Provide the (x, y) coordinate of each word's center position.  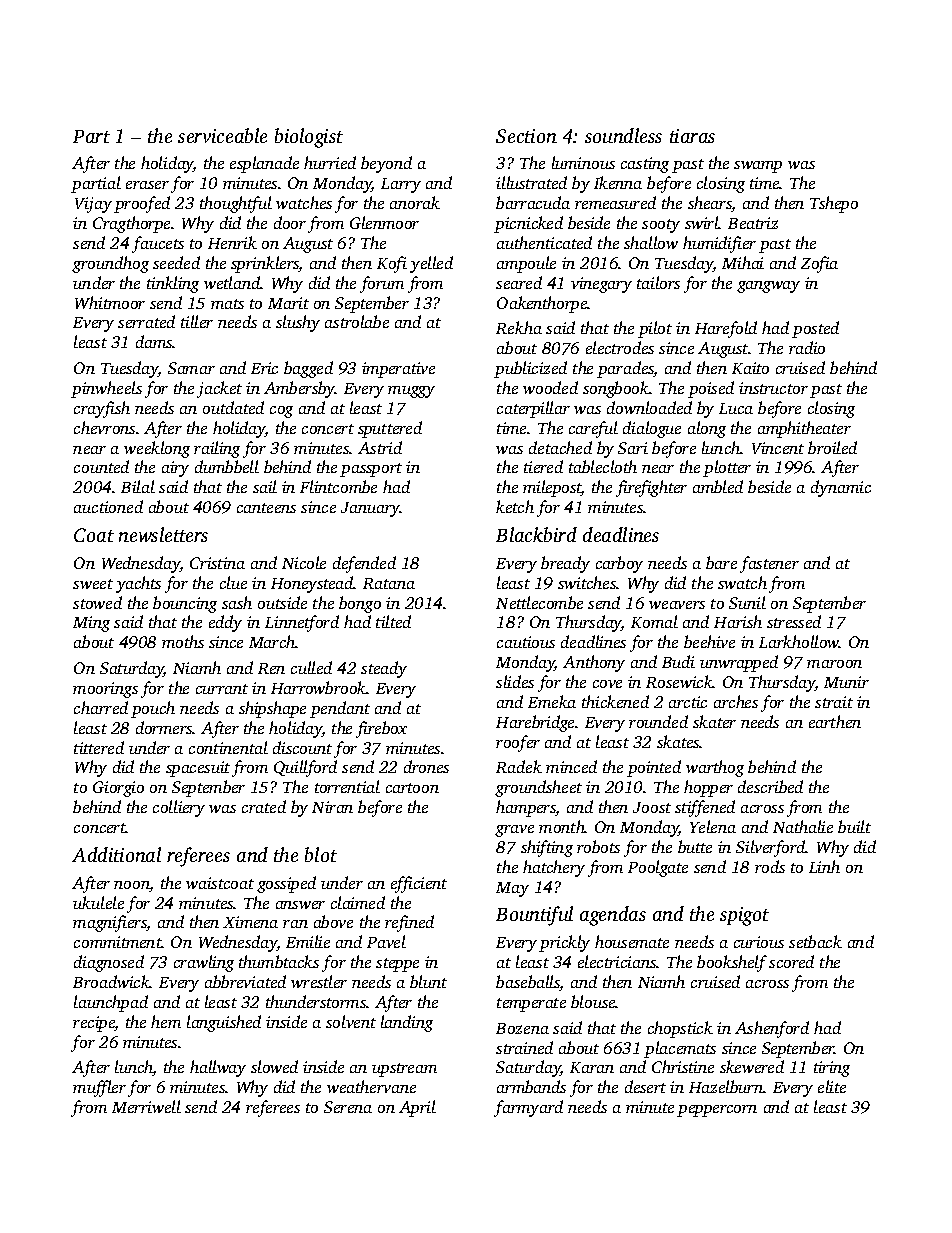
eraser (147, 185)
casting (645, 165)
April (417, 1108)
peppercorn (717, 1111)
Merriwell (146, 1106)
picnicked (528, 224)
